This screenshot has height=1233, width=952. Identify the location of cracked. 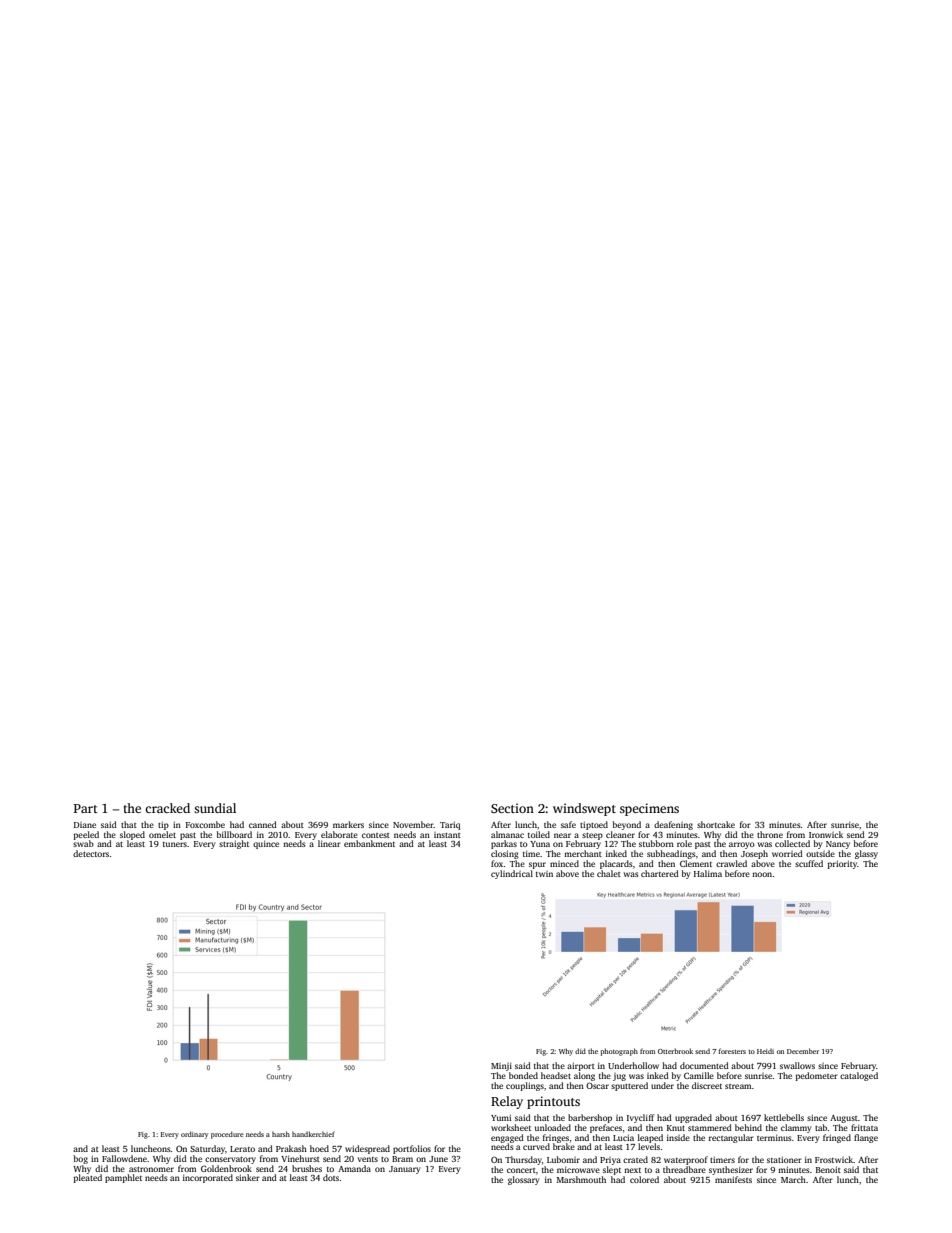
(167, 808).
